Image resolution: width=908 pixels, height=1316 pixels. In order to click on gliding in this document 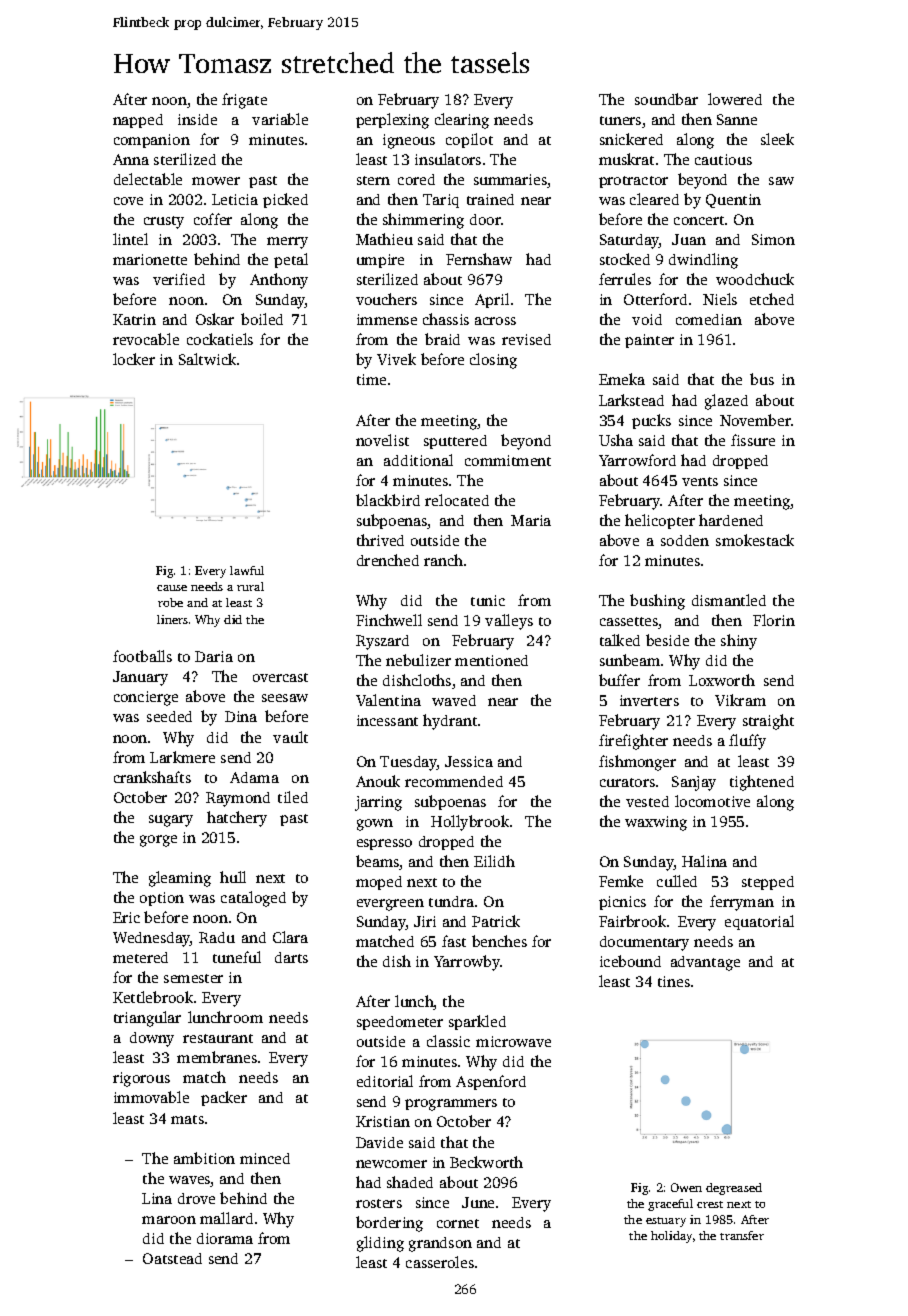, I will do `click(380, 1244)`.
